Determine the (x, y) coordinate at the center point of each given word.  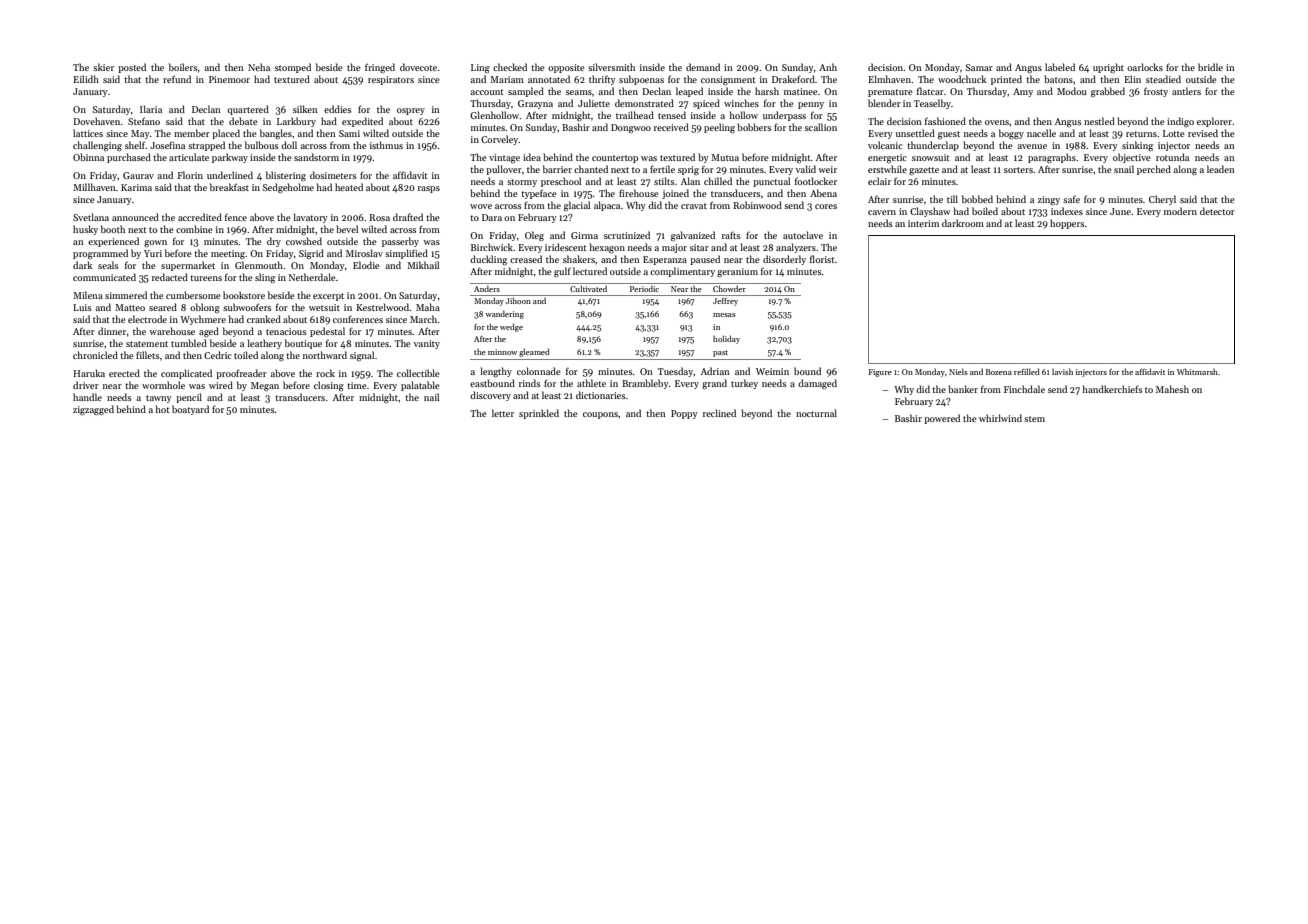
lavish (1062, 371)
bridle (1210, 67)
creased (526, 259)
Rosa (379, 217)
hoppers (1067, 224)
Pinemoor (229, 79)
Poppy (684, 414)
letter (503, 413)
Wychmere (203, 320)
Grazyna (535, 104)
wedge (511, 328)
